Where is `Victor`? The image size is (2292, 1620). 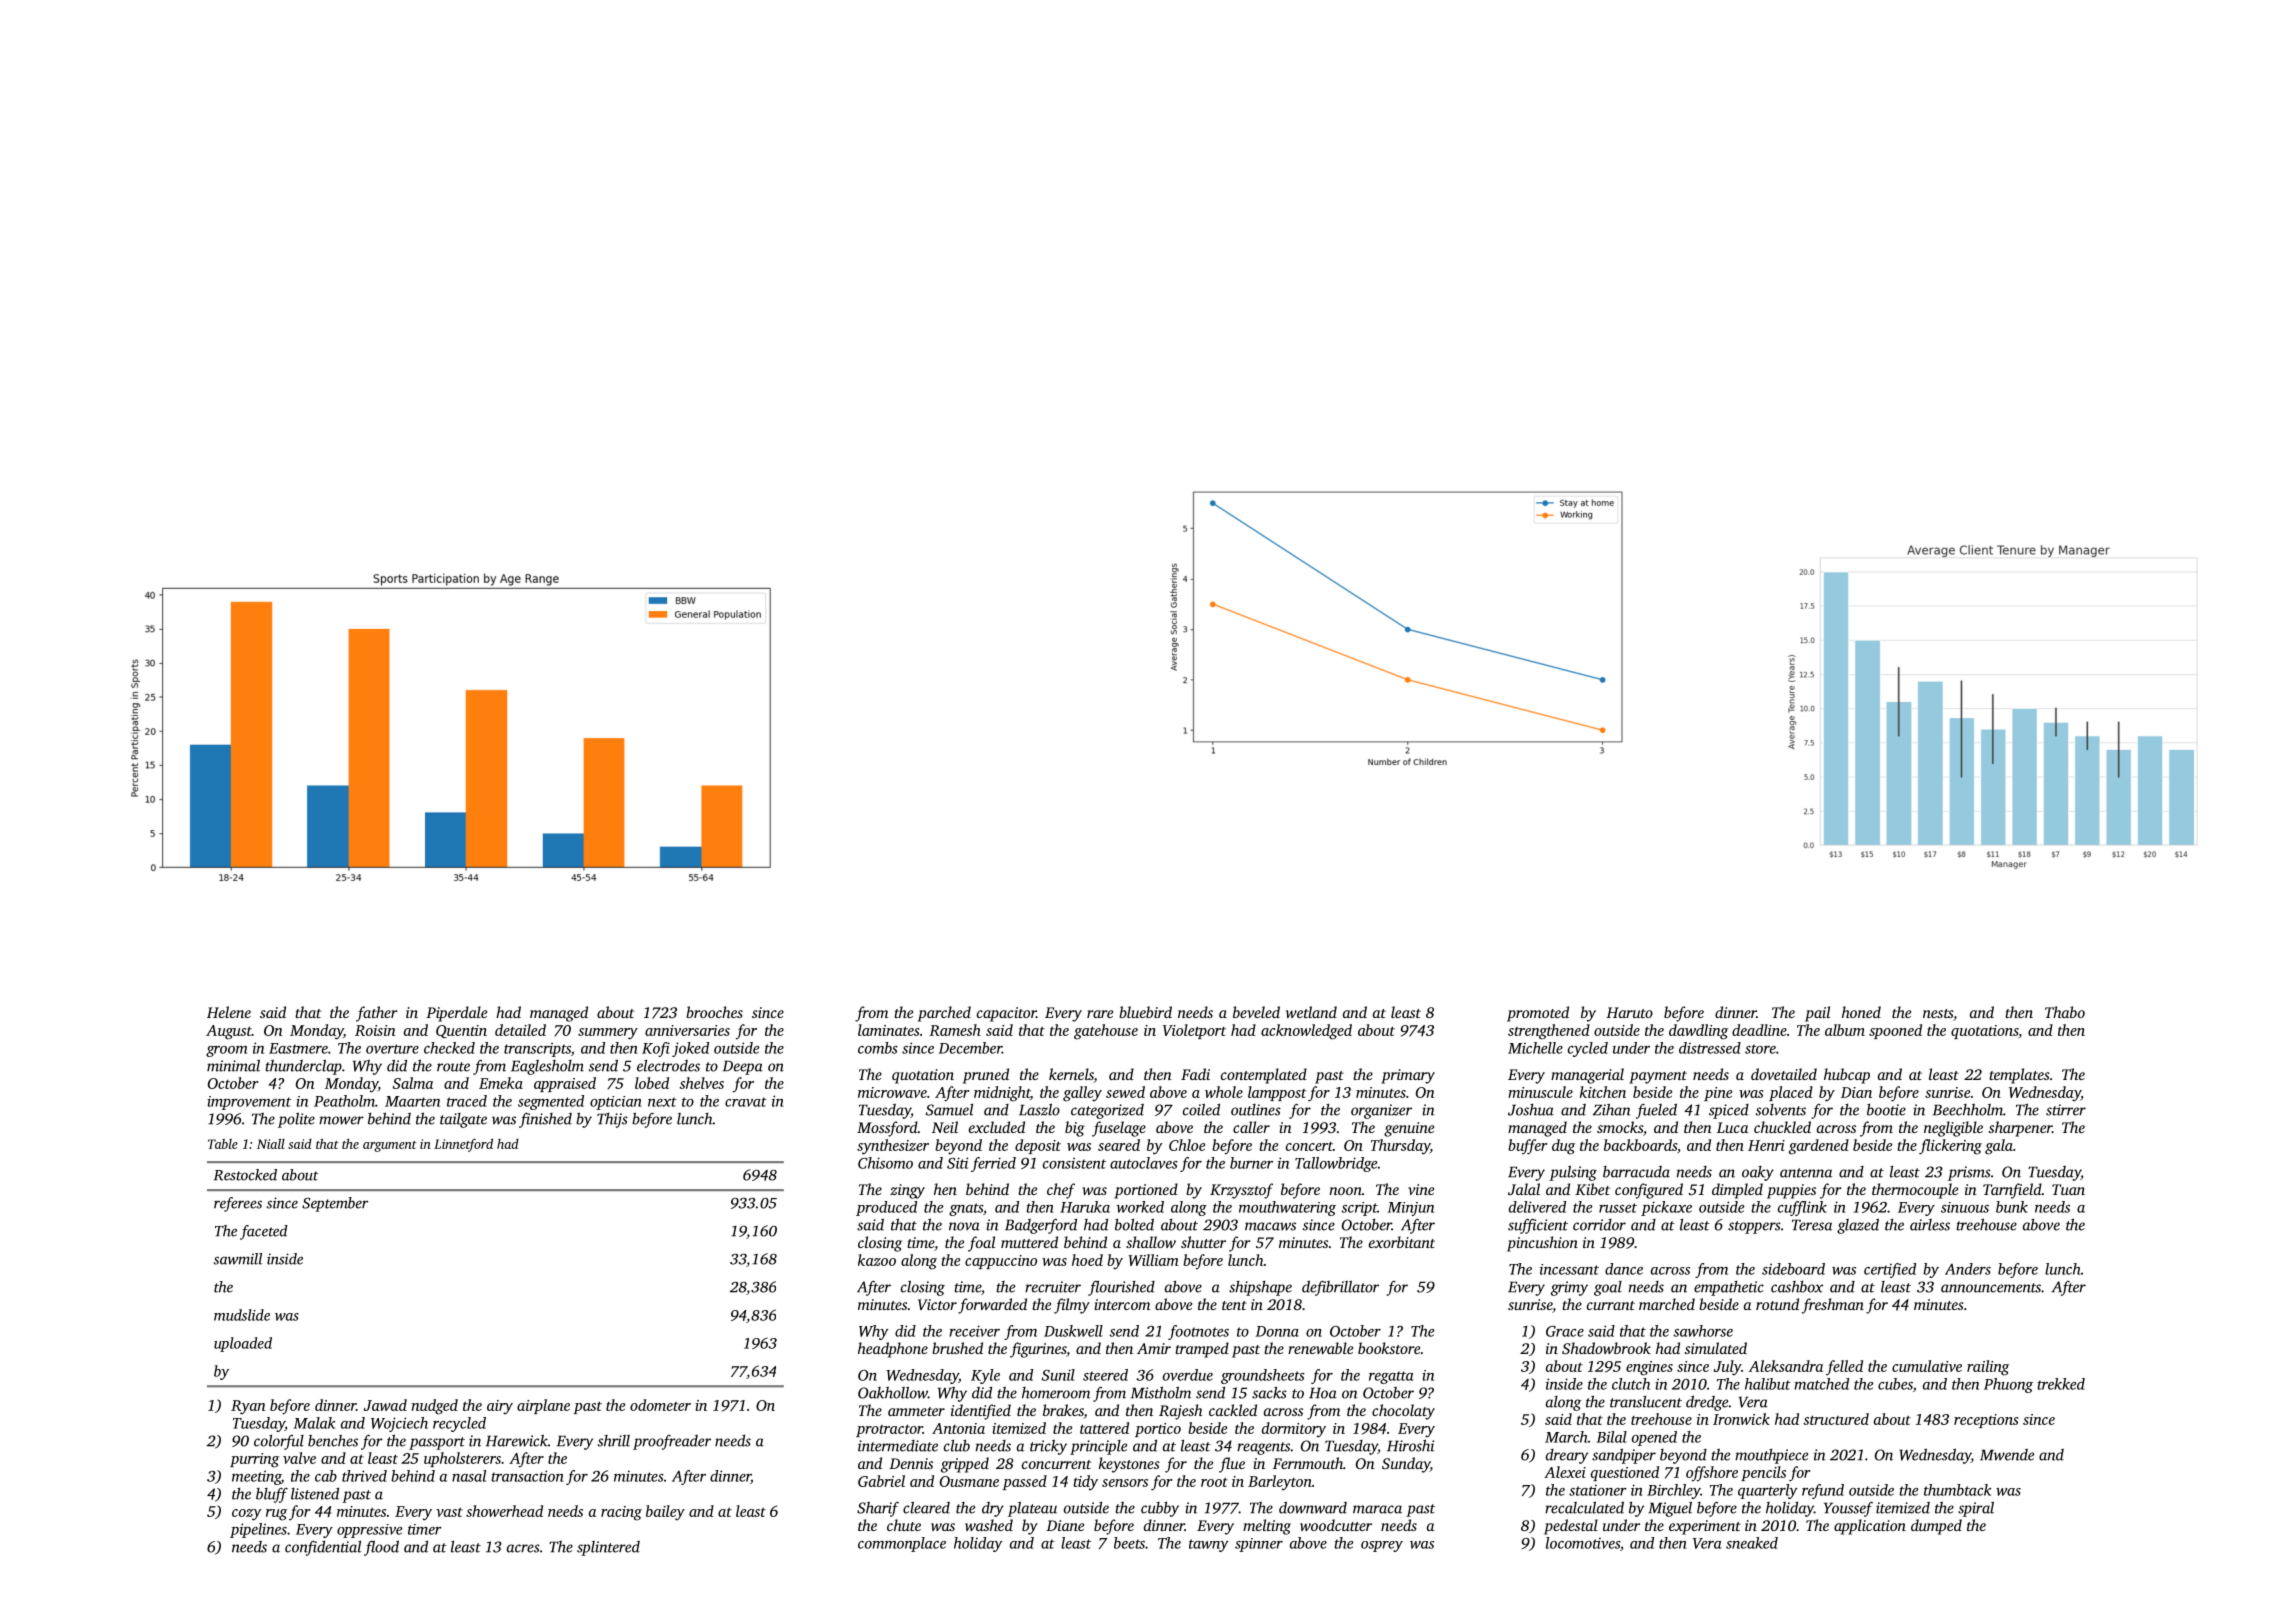 Victor is located at coordinates (937, 1304).
